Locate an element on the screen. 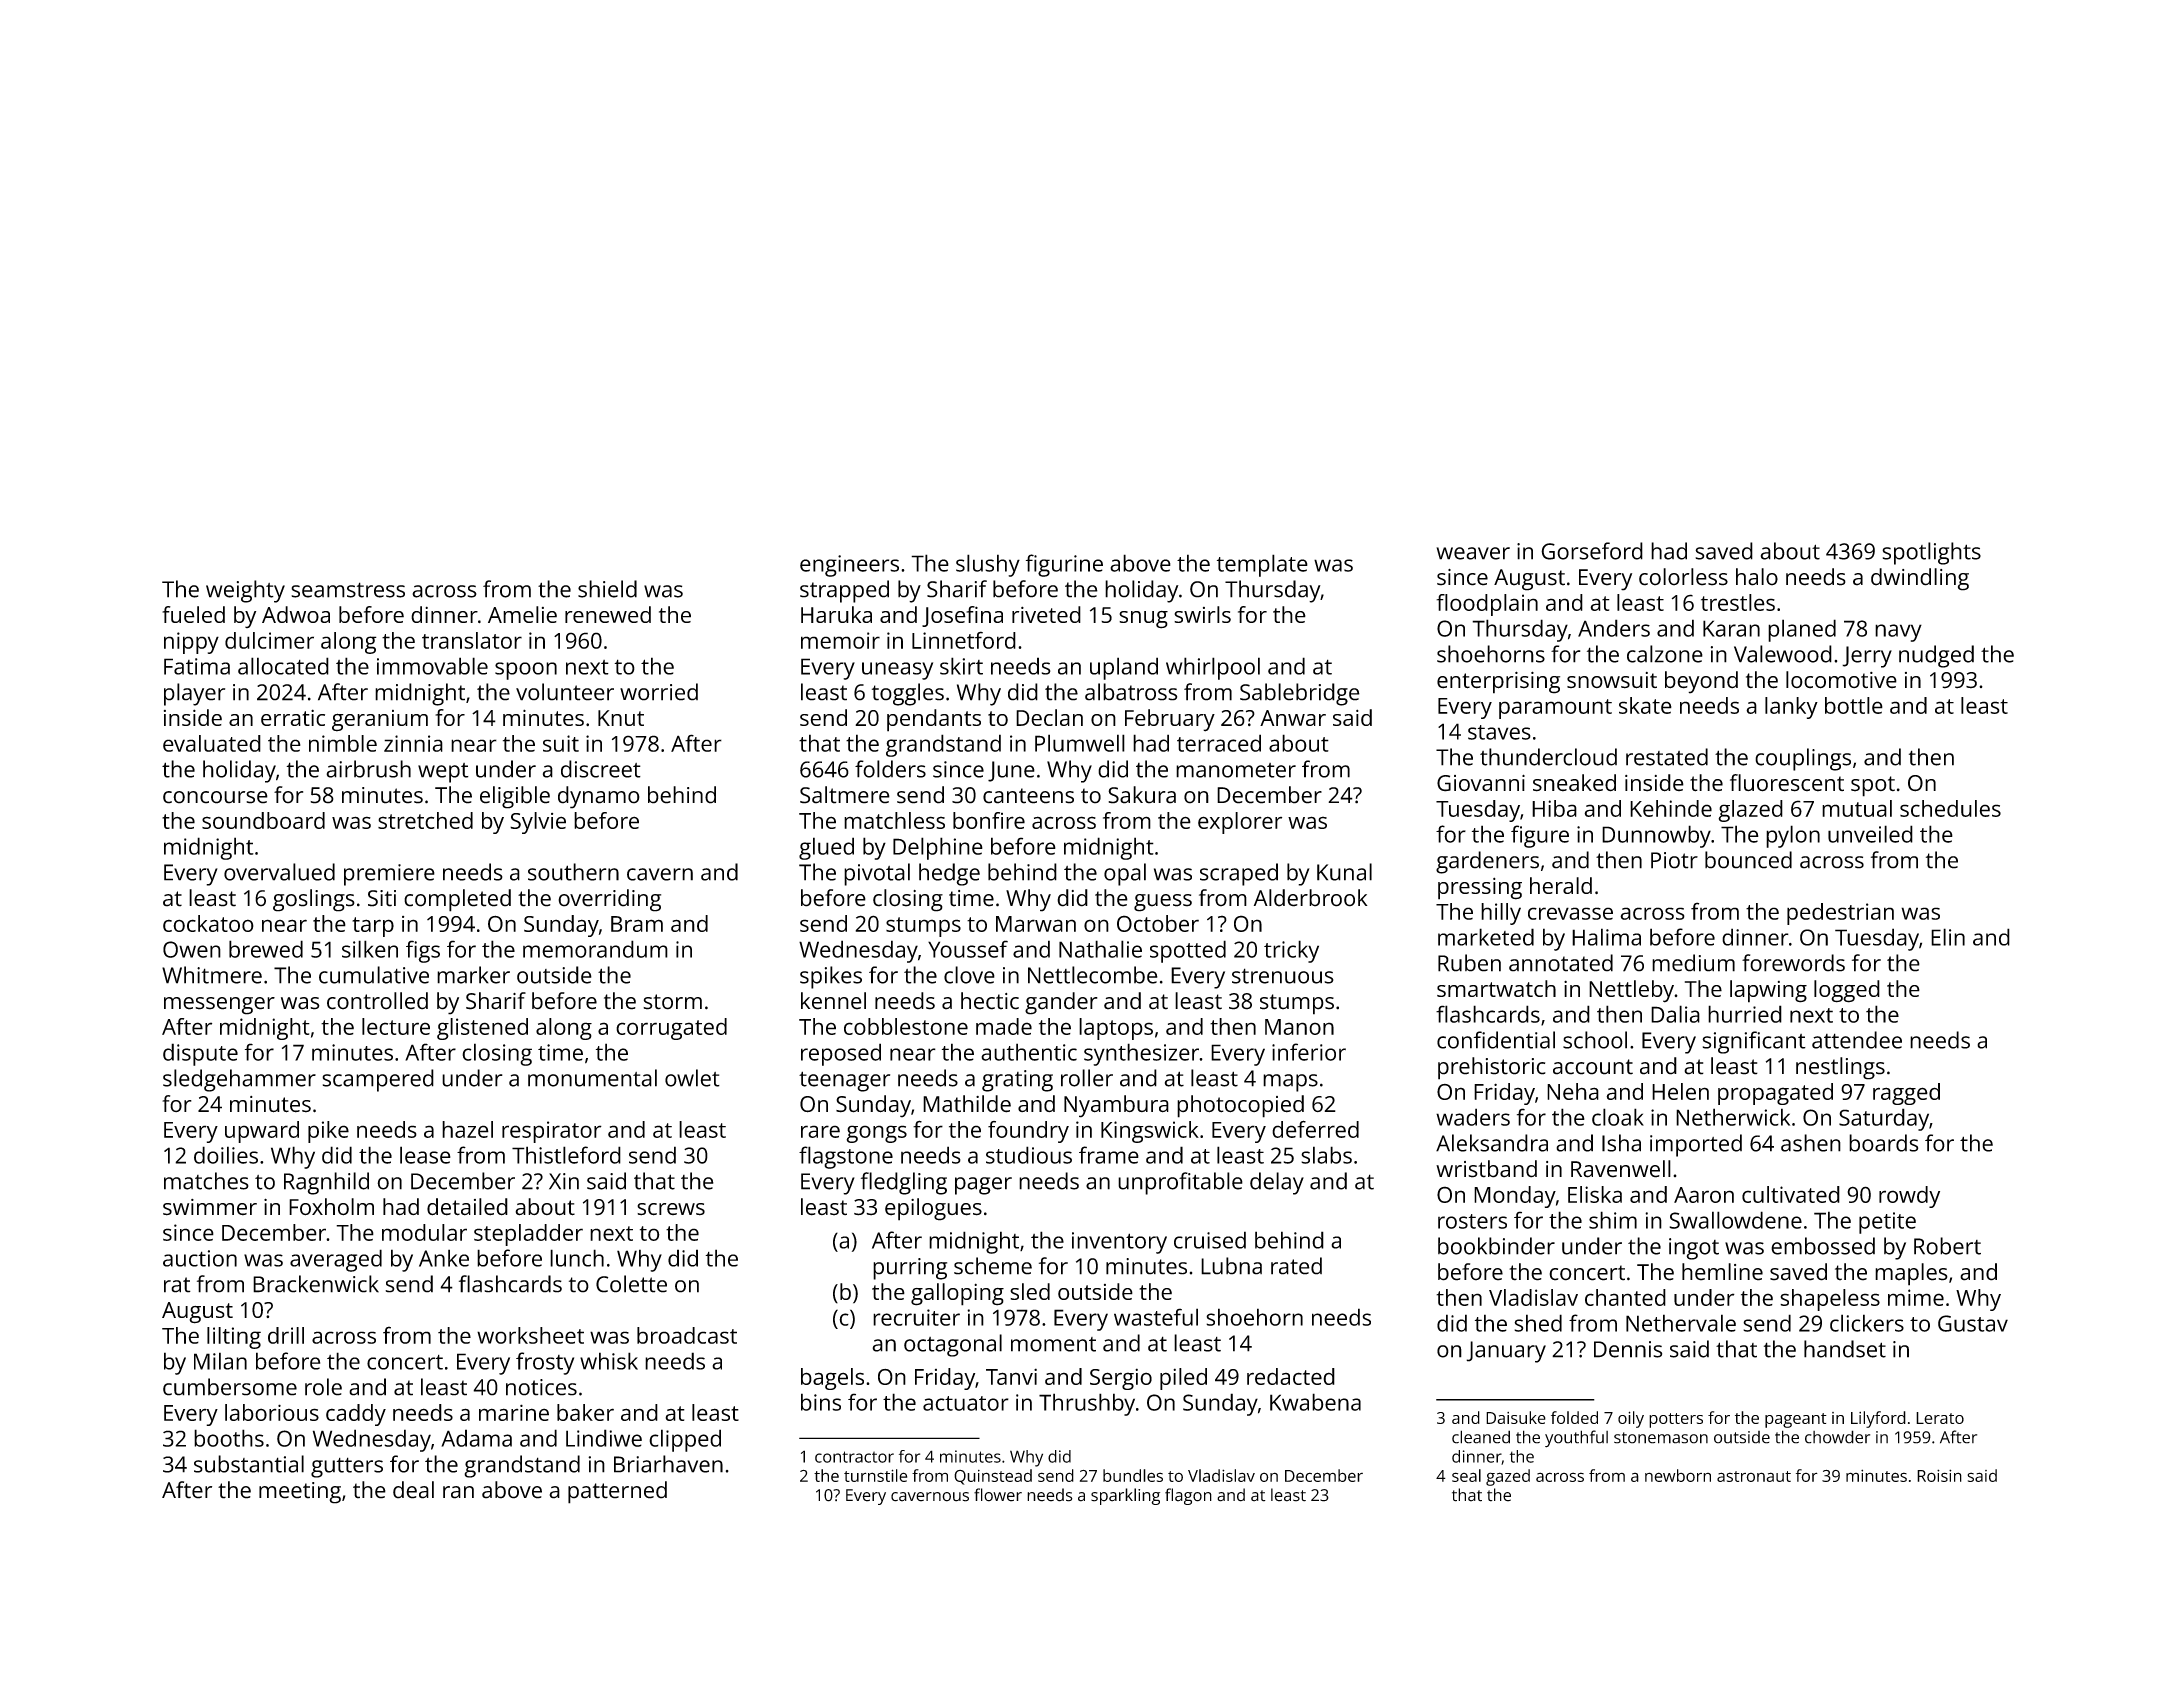 The image size is (2178, 1683). template is located at coordinates (1262, 565).
